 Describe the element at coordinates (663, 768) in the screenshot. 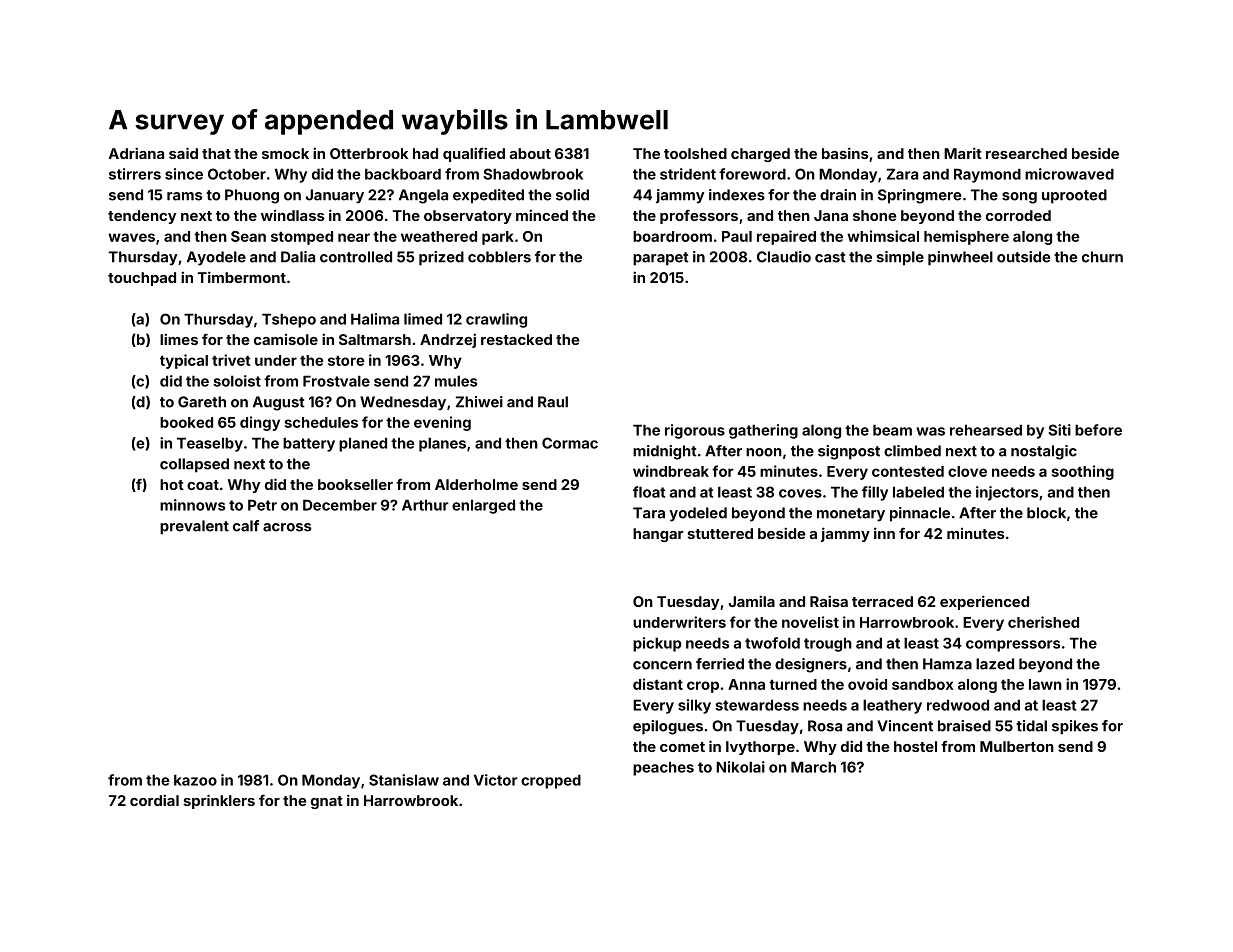

I see `peaches` at that location.
